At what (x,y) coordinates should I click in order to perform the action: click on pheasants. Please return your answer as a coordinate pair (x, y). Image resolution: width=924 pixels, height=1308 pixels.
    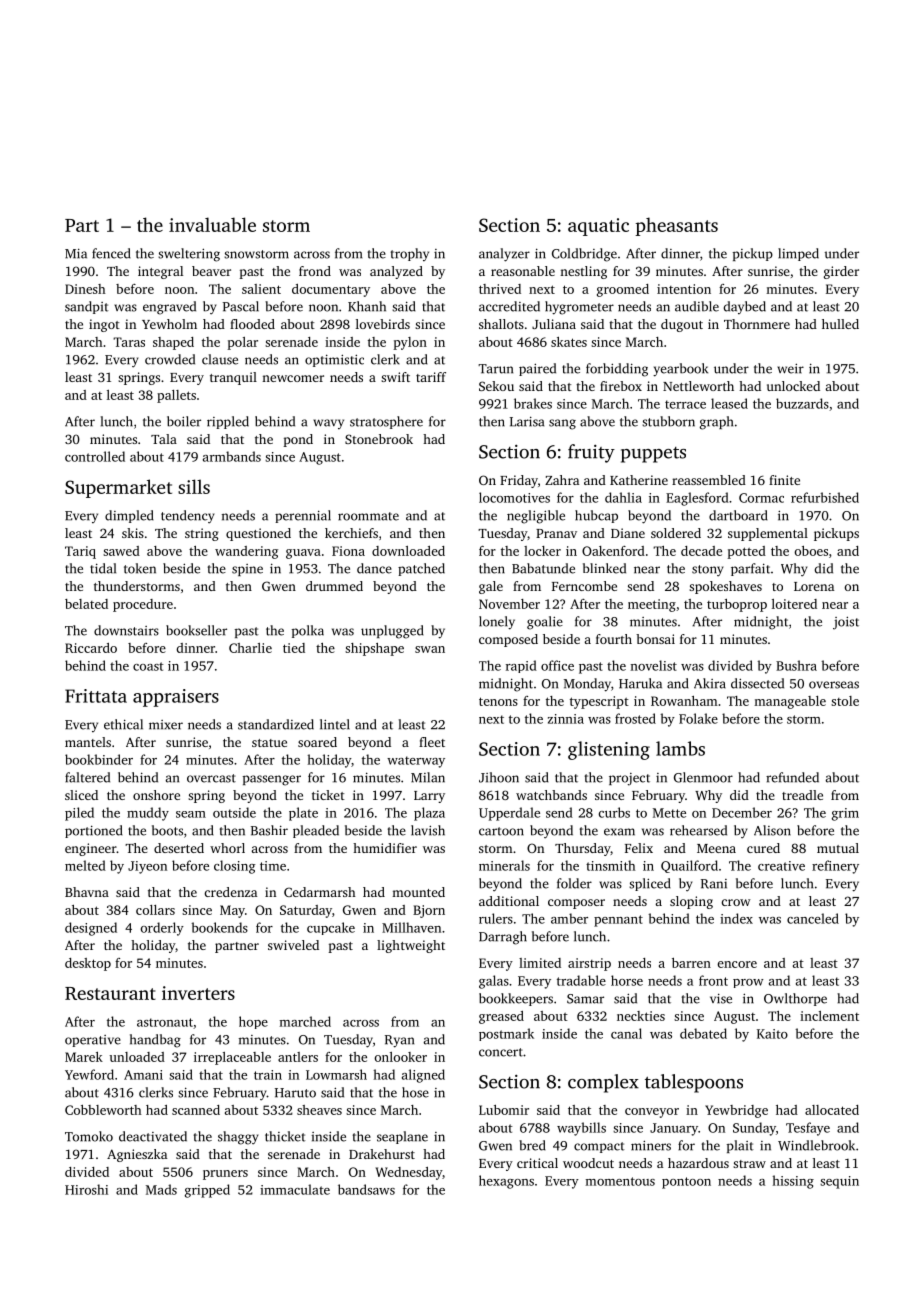
    Looking at the image, I should click on (676, 226).
